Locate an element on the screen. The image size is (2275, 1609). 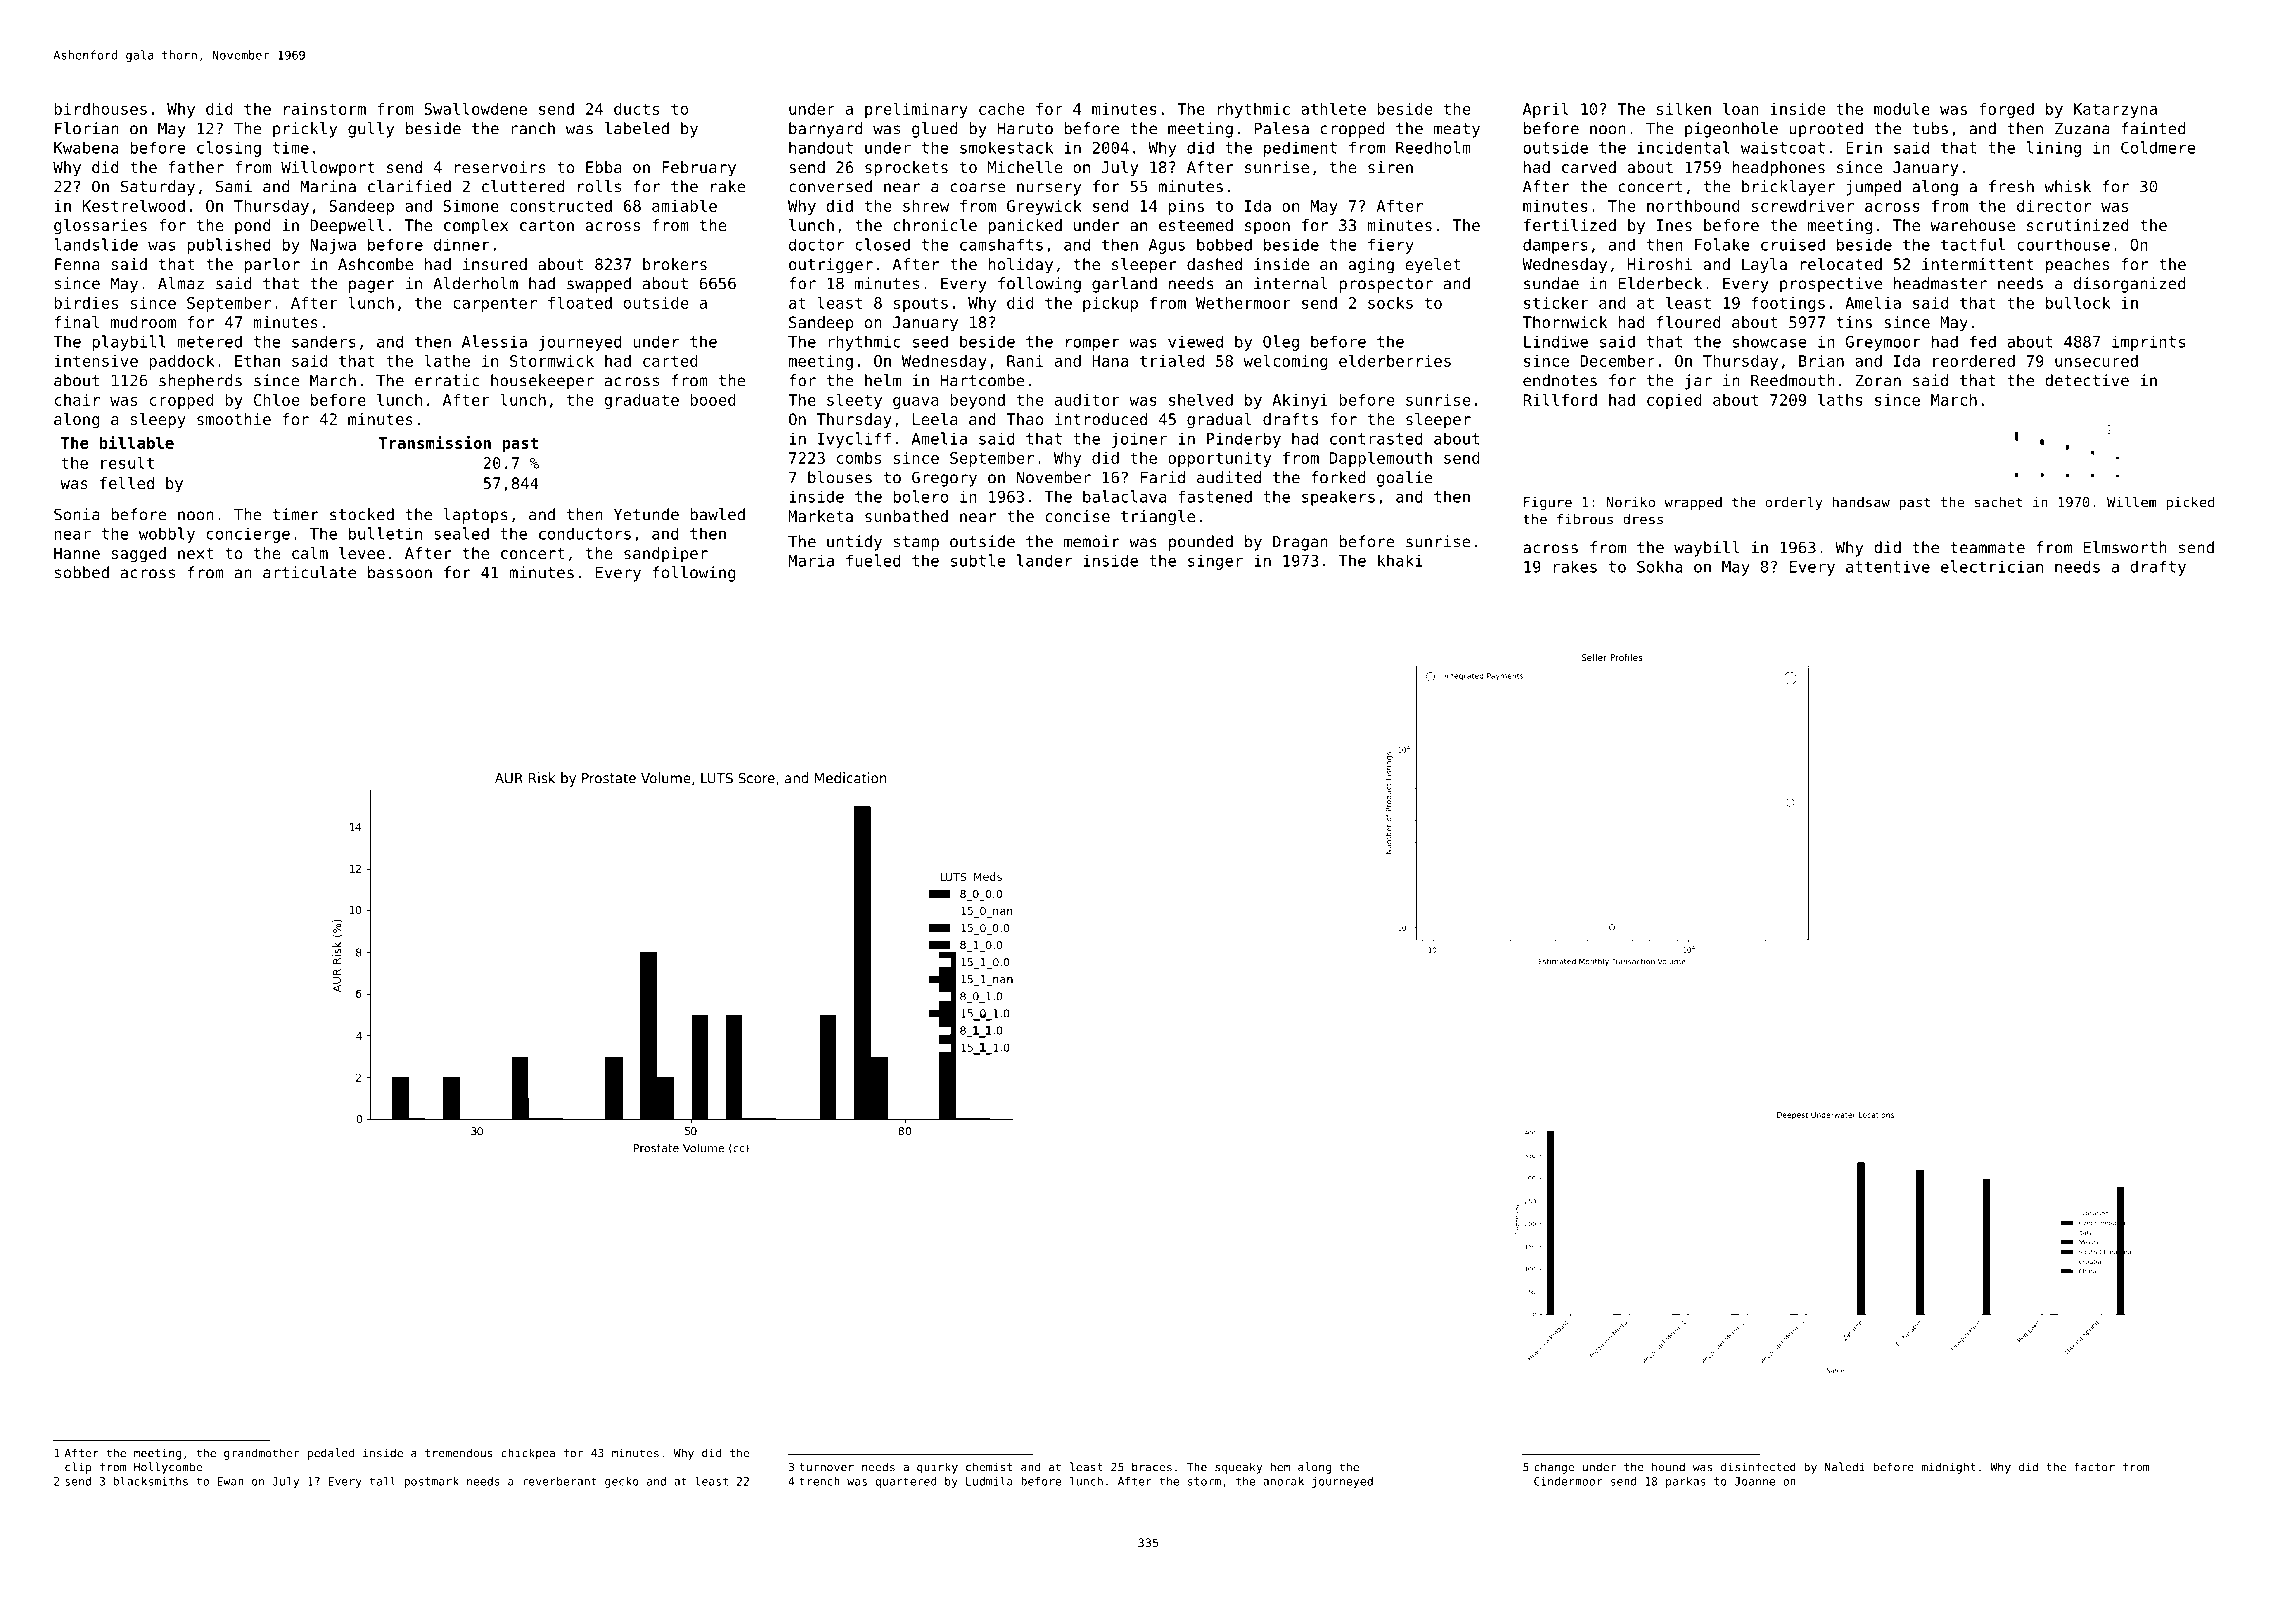
singer is located at coordinates (1215, 562).
